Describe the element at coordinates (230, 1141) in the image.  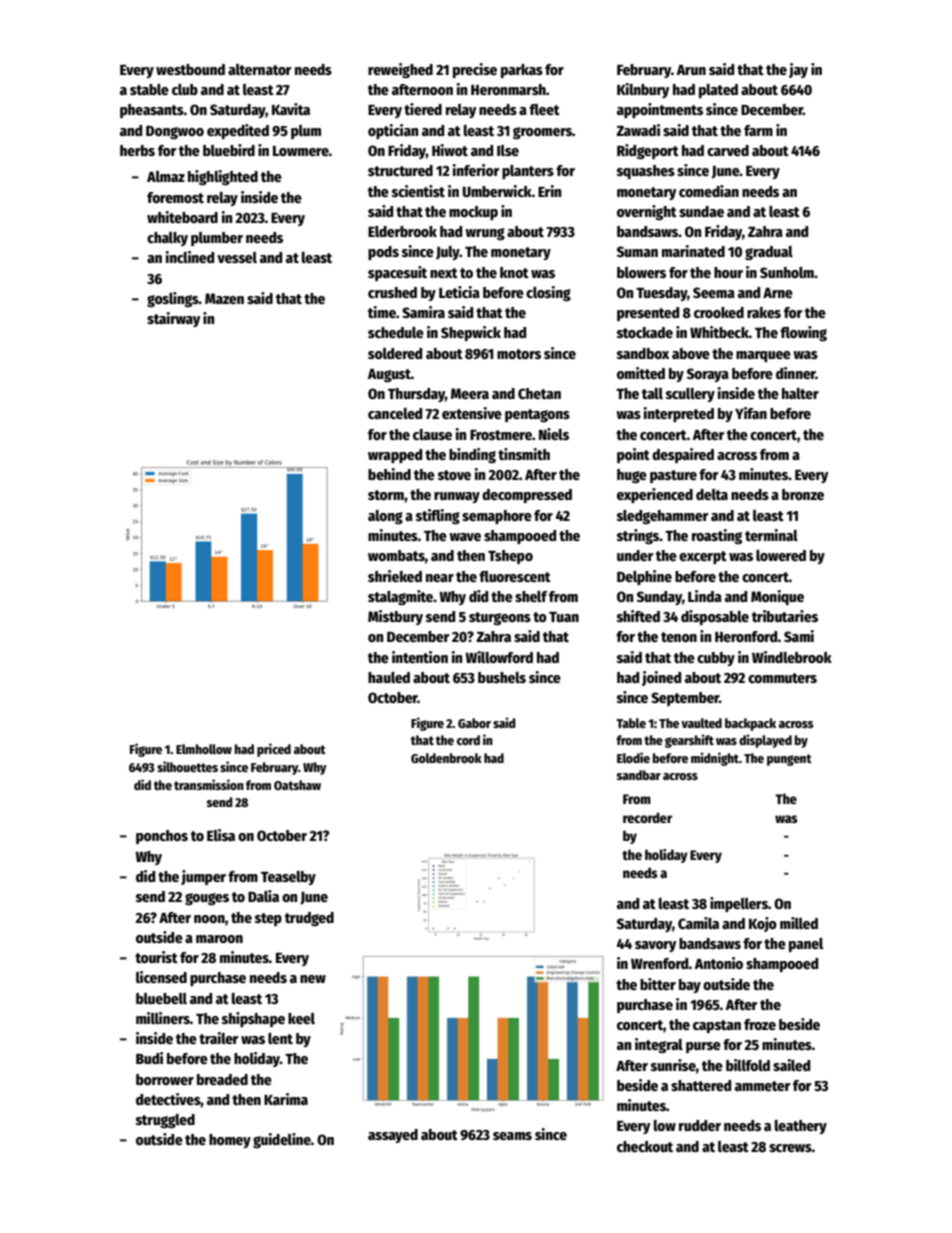
I see `homey` at that location.
